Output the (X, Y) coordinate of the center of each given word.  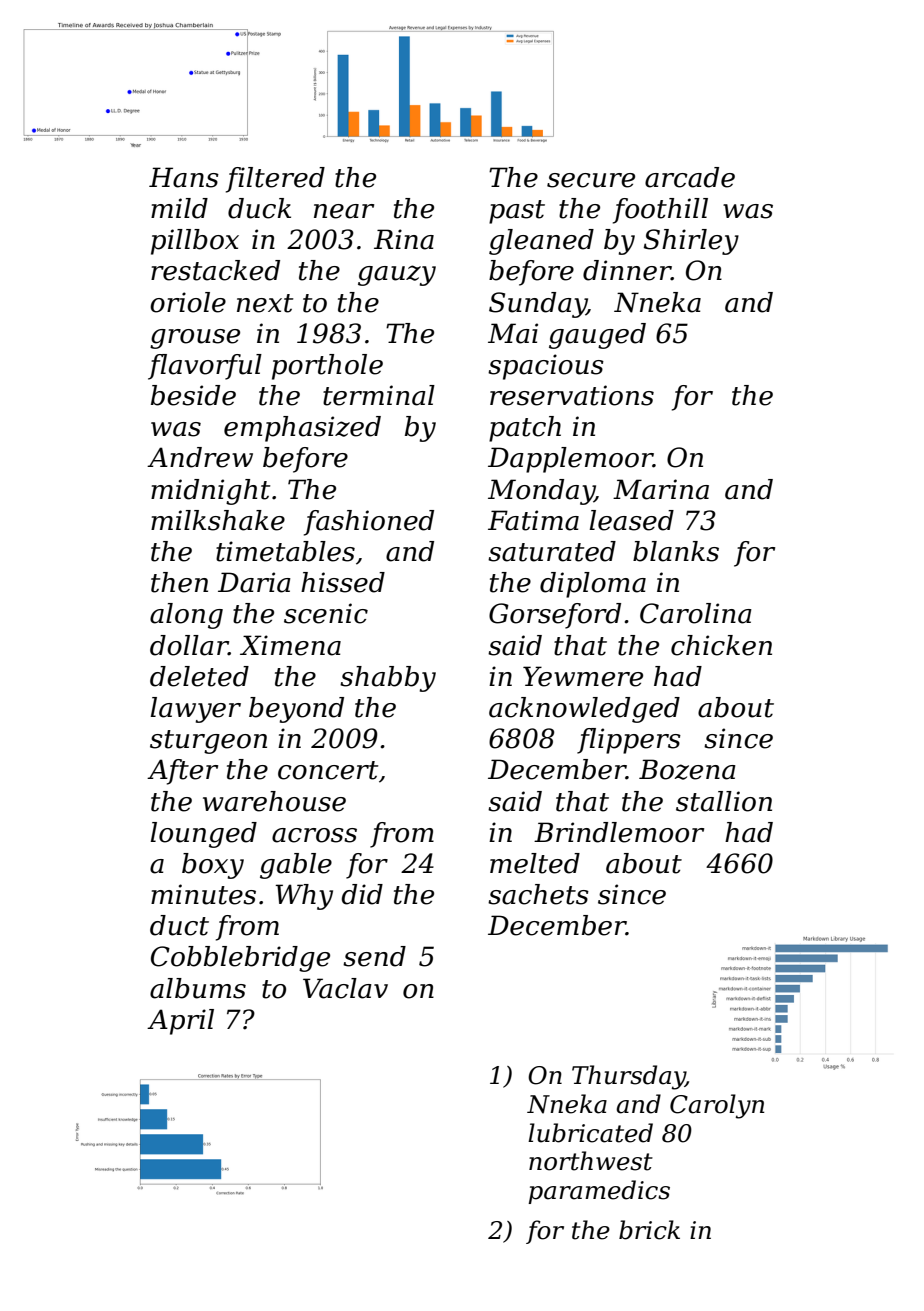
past (517, 212)
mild (179, 208)
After (182, 772)
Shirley (691, 242)
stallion (724, 801)
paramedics (599, 1192)
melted (535, 863)
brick (649, 1230)
